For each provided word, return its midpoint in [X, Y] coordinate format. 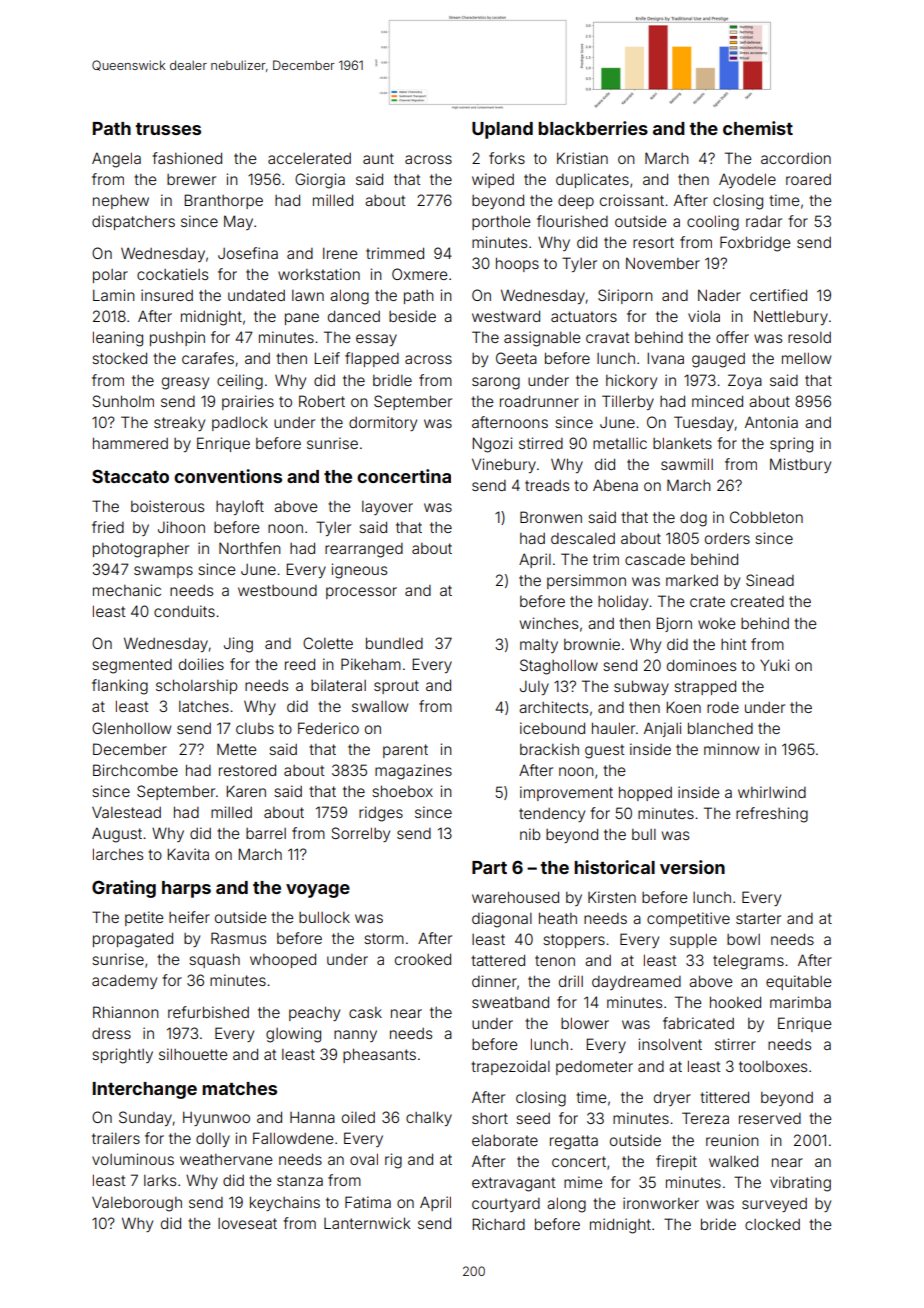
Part [489, 867]
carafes [208, 358]
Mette [236, 749]
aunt [378, 158]
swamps [163, 572]
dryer [672, 1098]
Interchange [145, 1090]
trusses [168, 129]
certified [778, 295]
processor [361, 593]
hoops [517, 264]
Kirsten [612, 897]
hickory [631, 381]
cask [365, 1012]
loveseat [247, 1223]
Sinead [770, 580]
